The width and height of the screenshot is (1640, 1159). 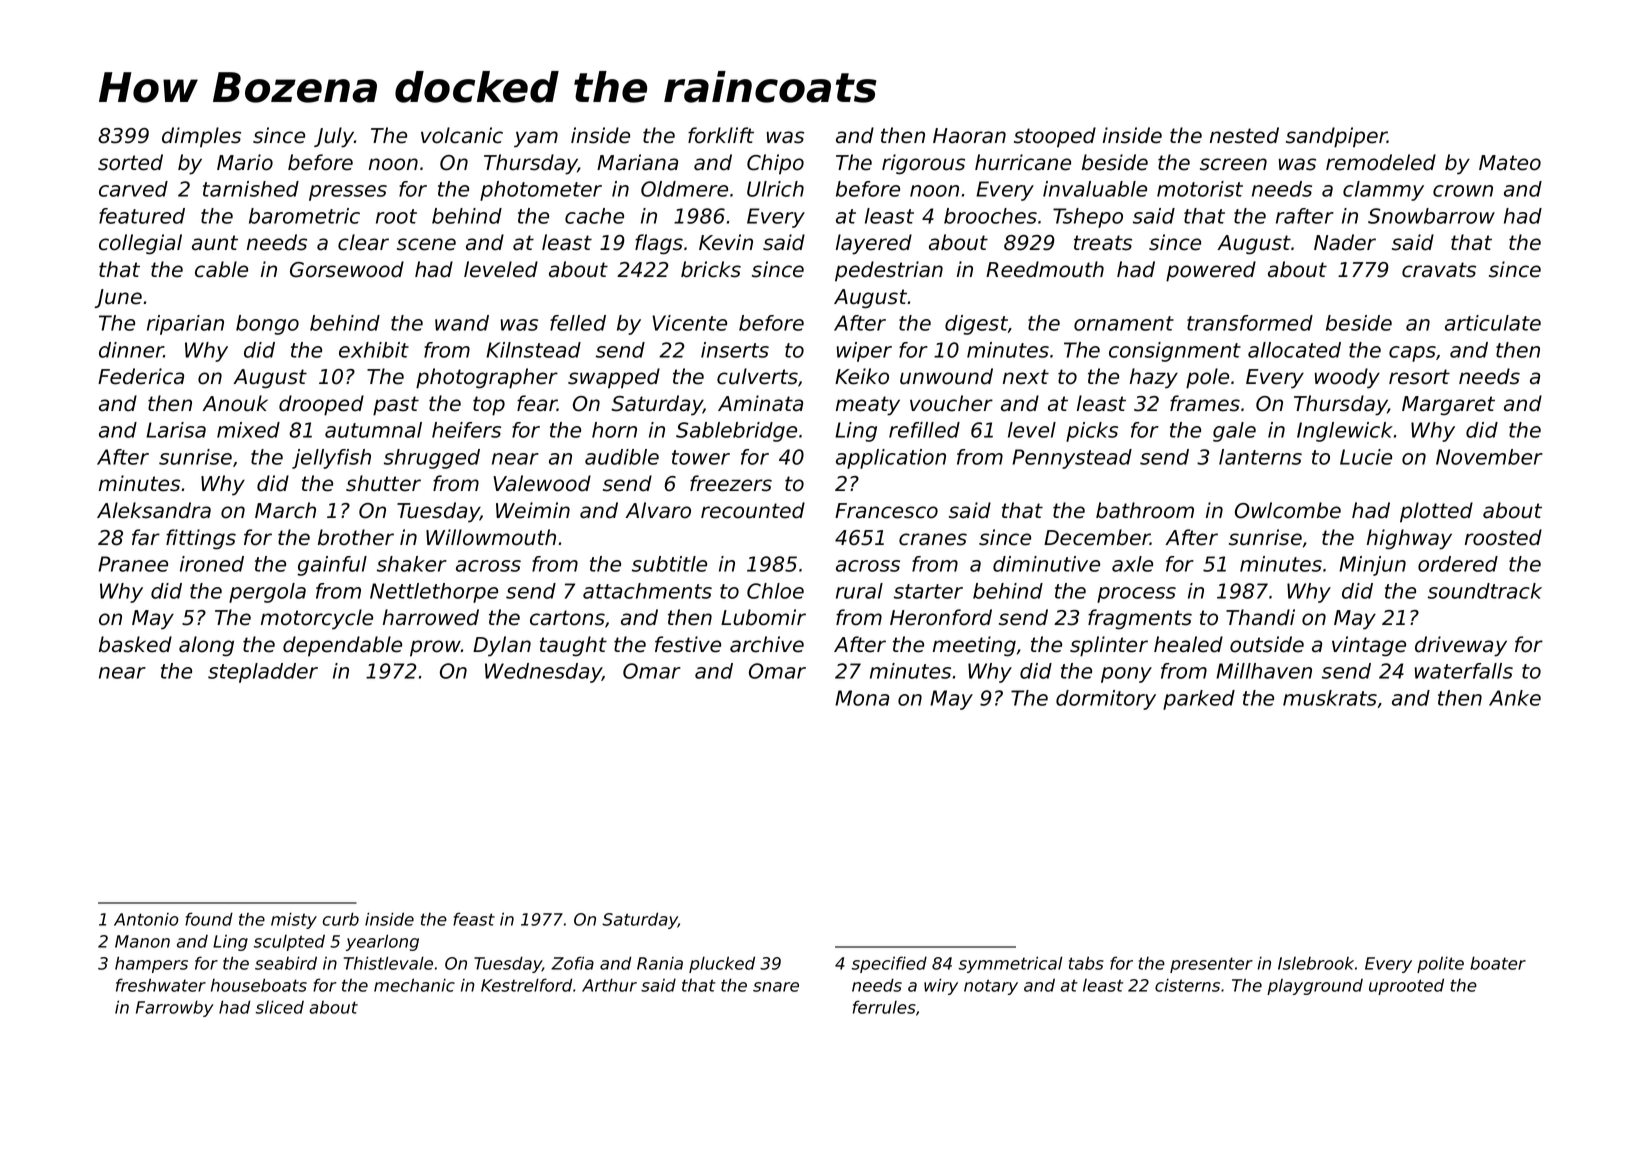 What do you see at coordinates (1211, 271) in the screenshot?
I see `powered` at bounding box center [1211, 271].
